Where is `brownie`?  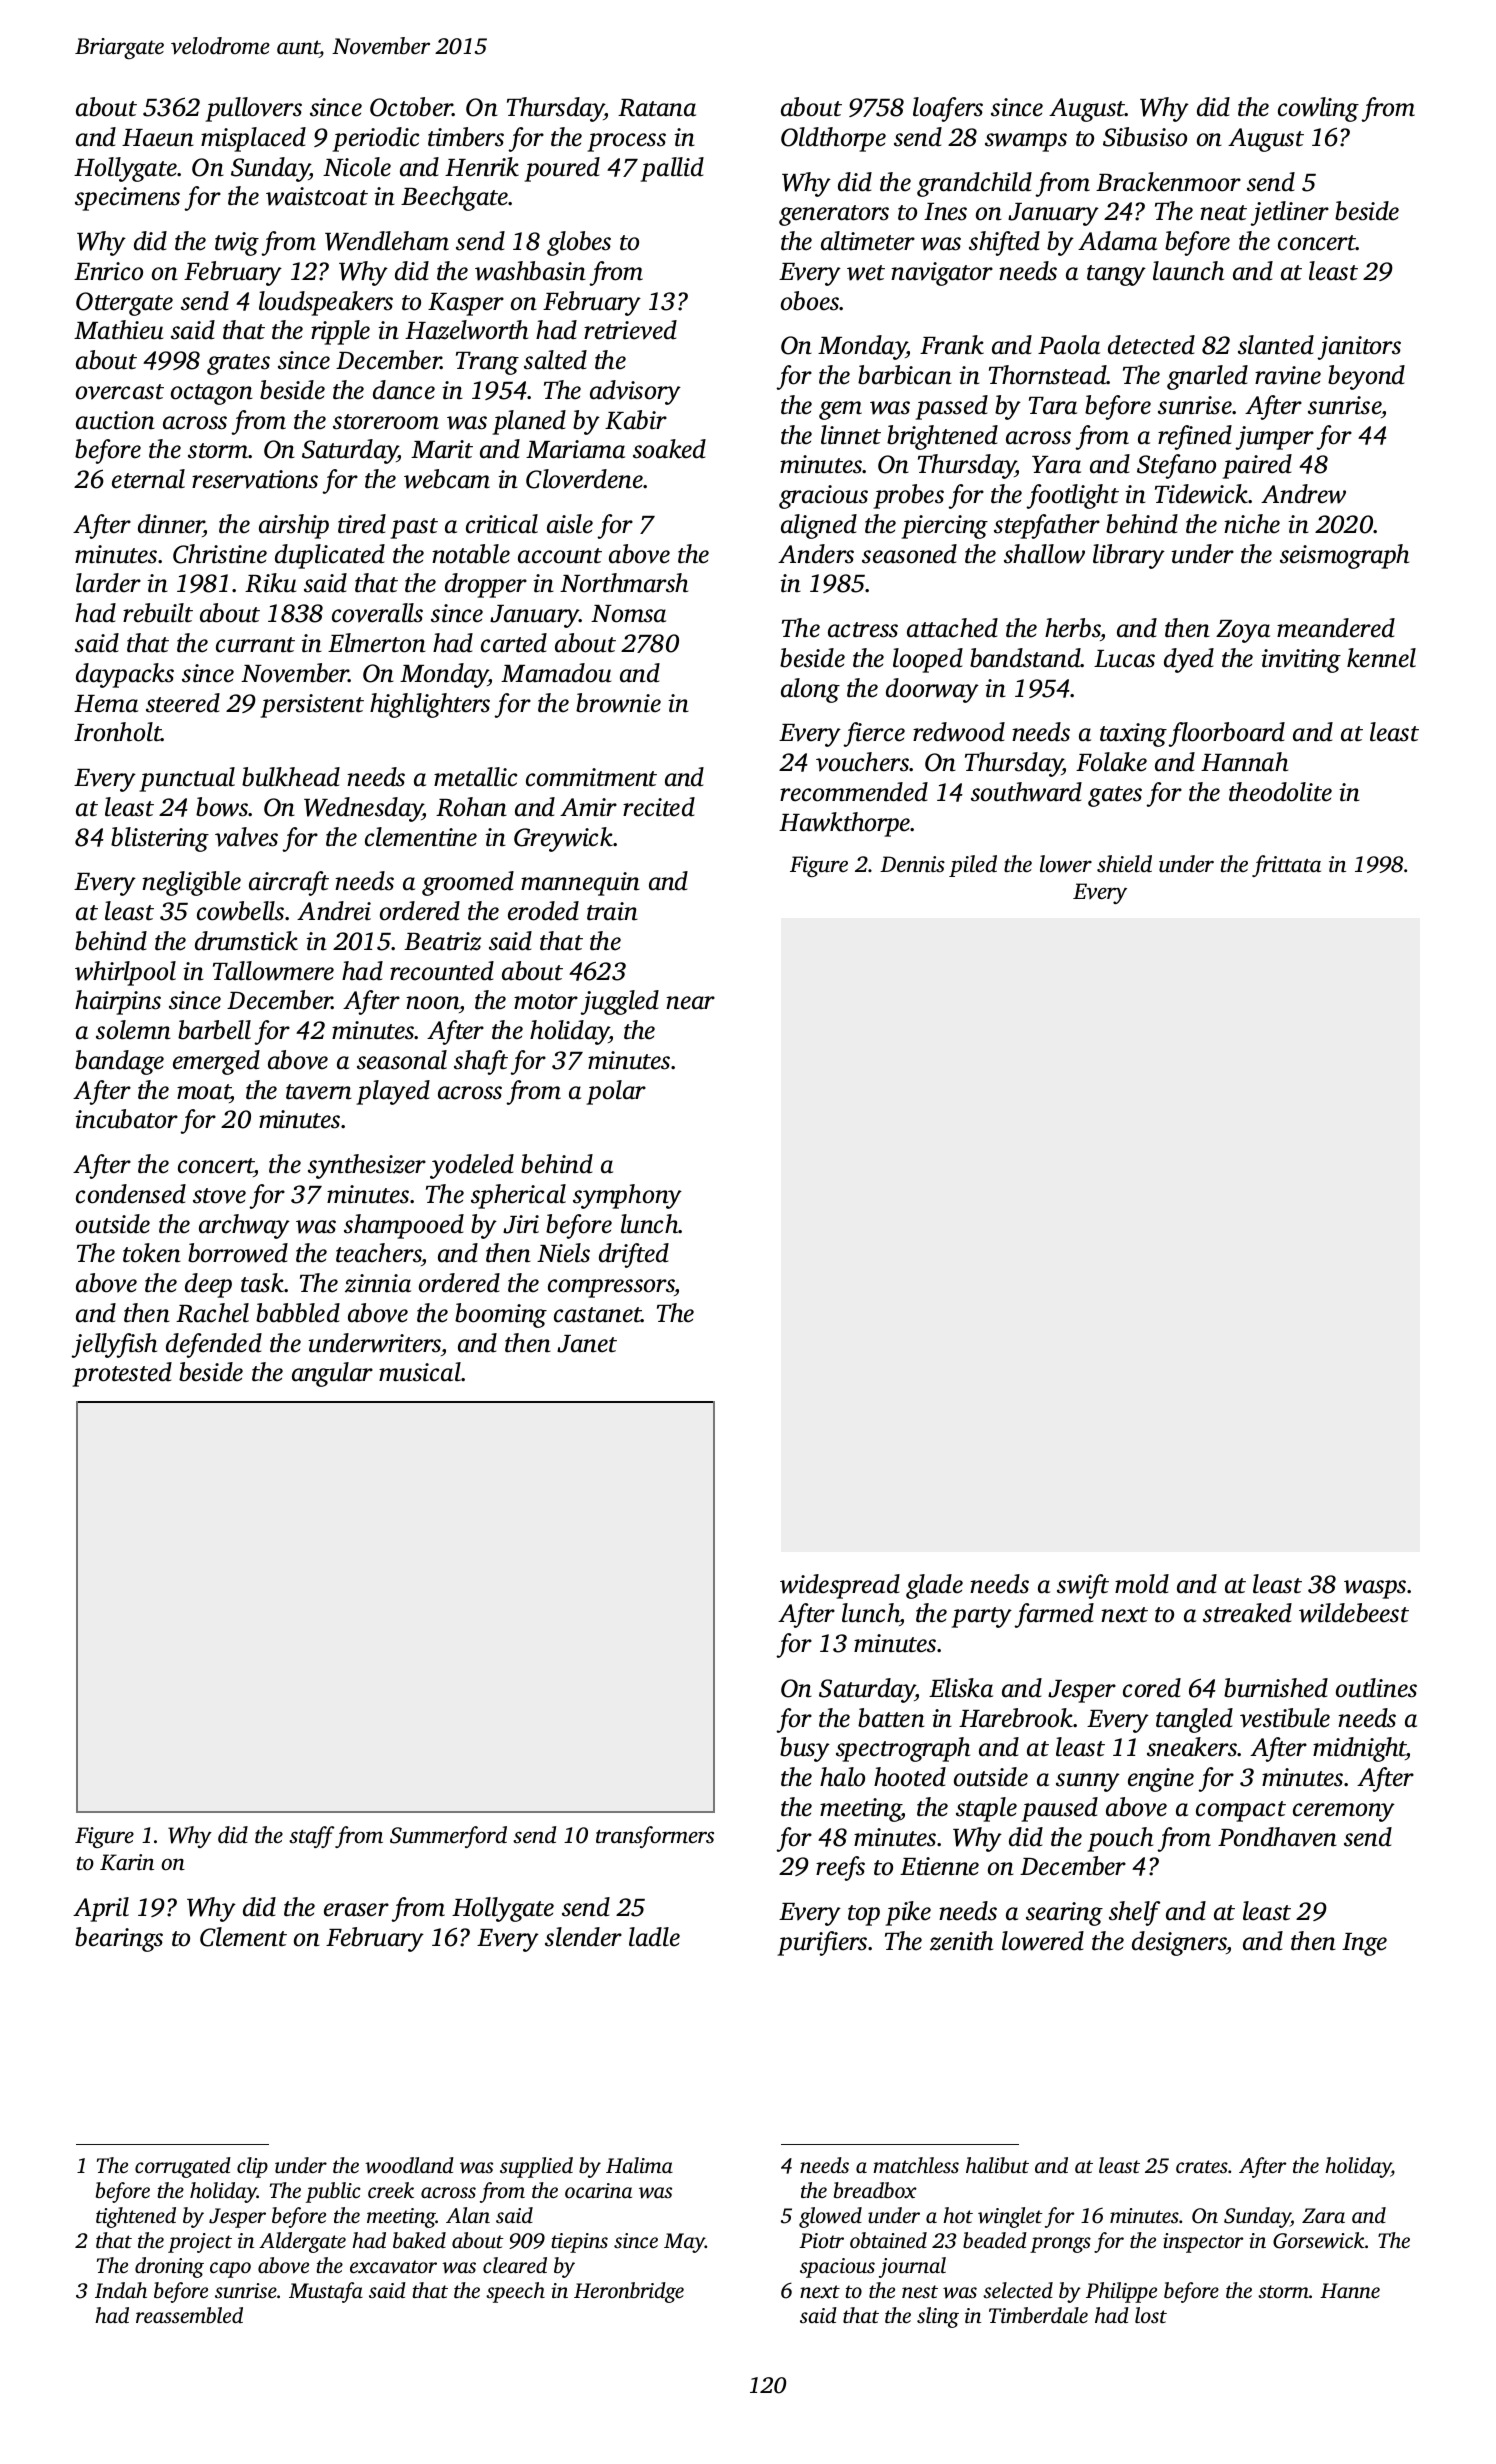
brownie is located at coordinates (618, 703).
